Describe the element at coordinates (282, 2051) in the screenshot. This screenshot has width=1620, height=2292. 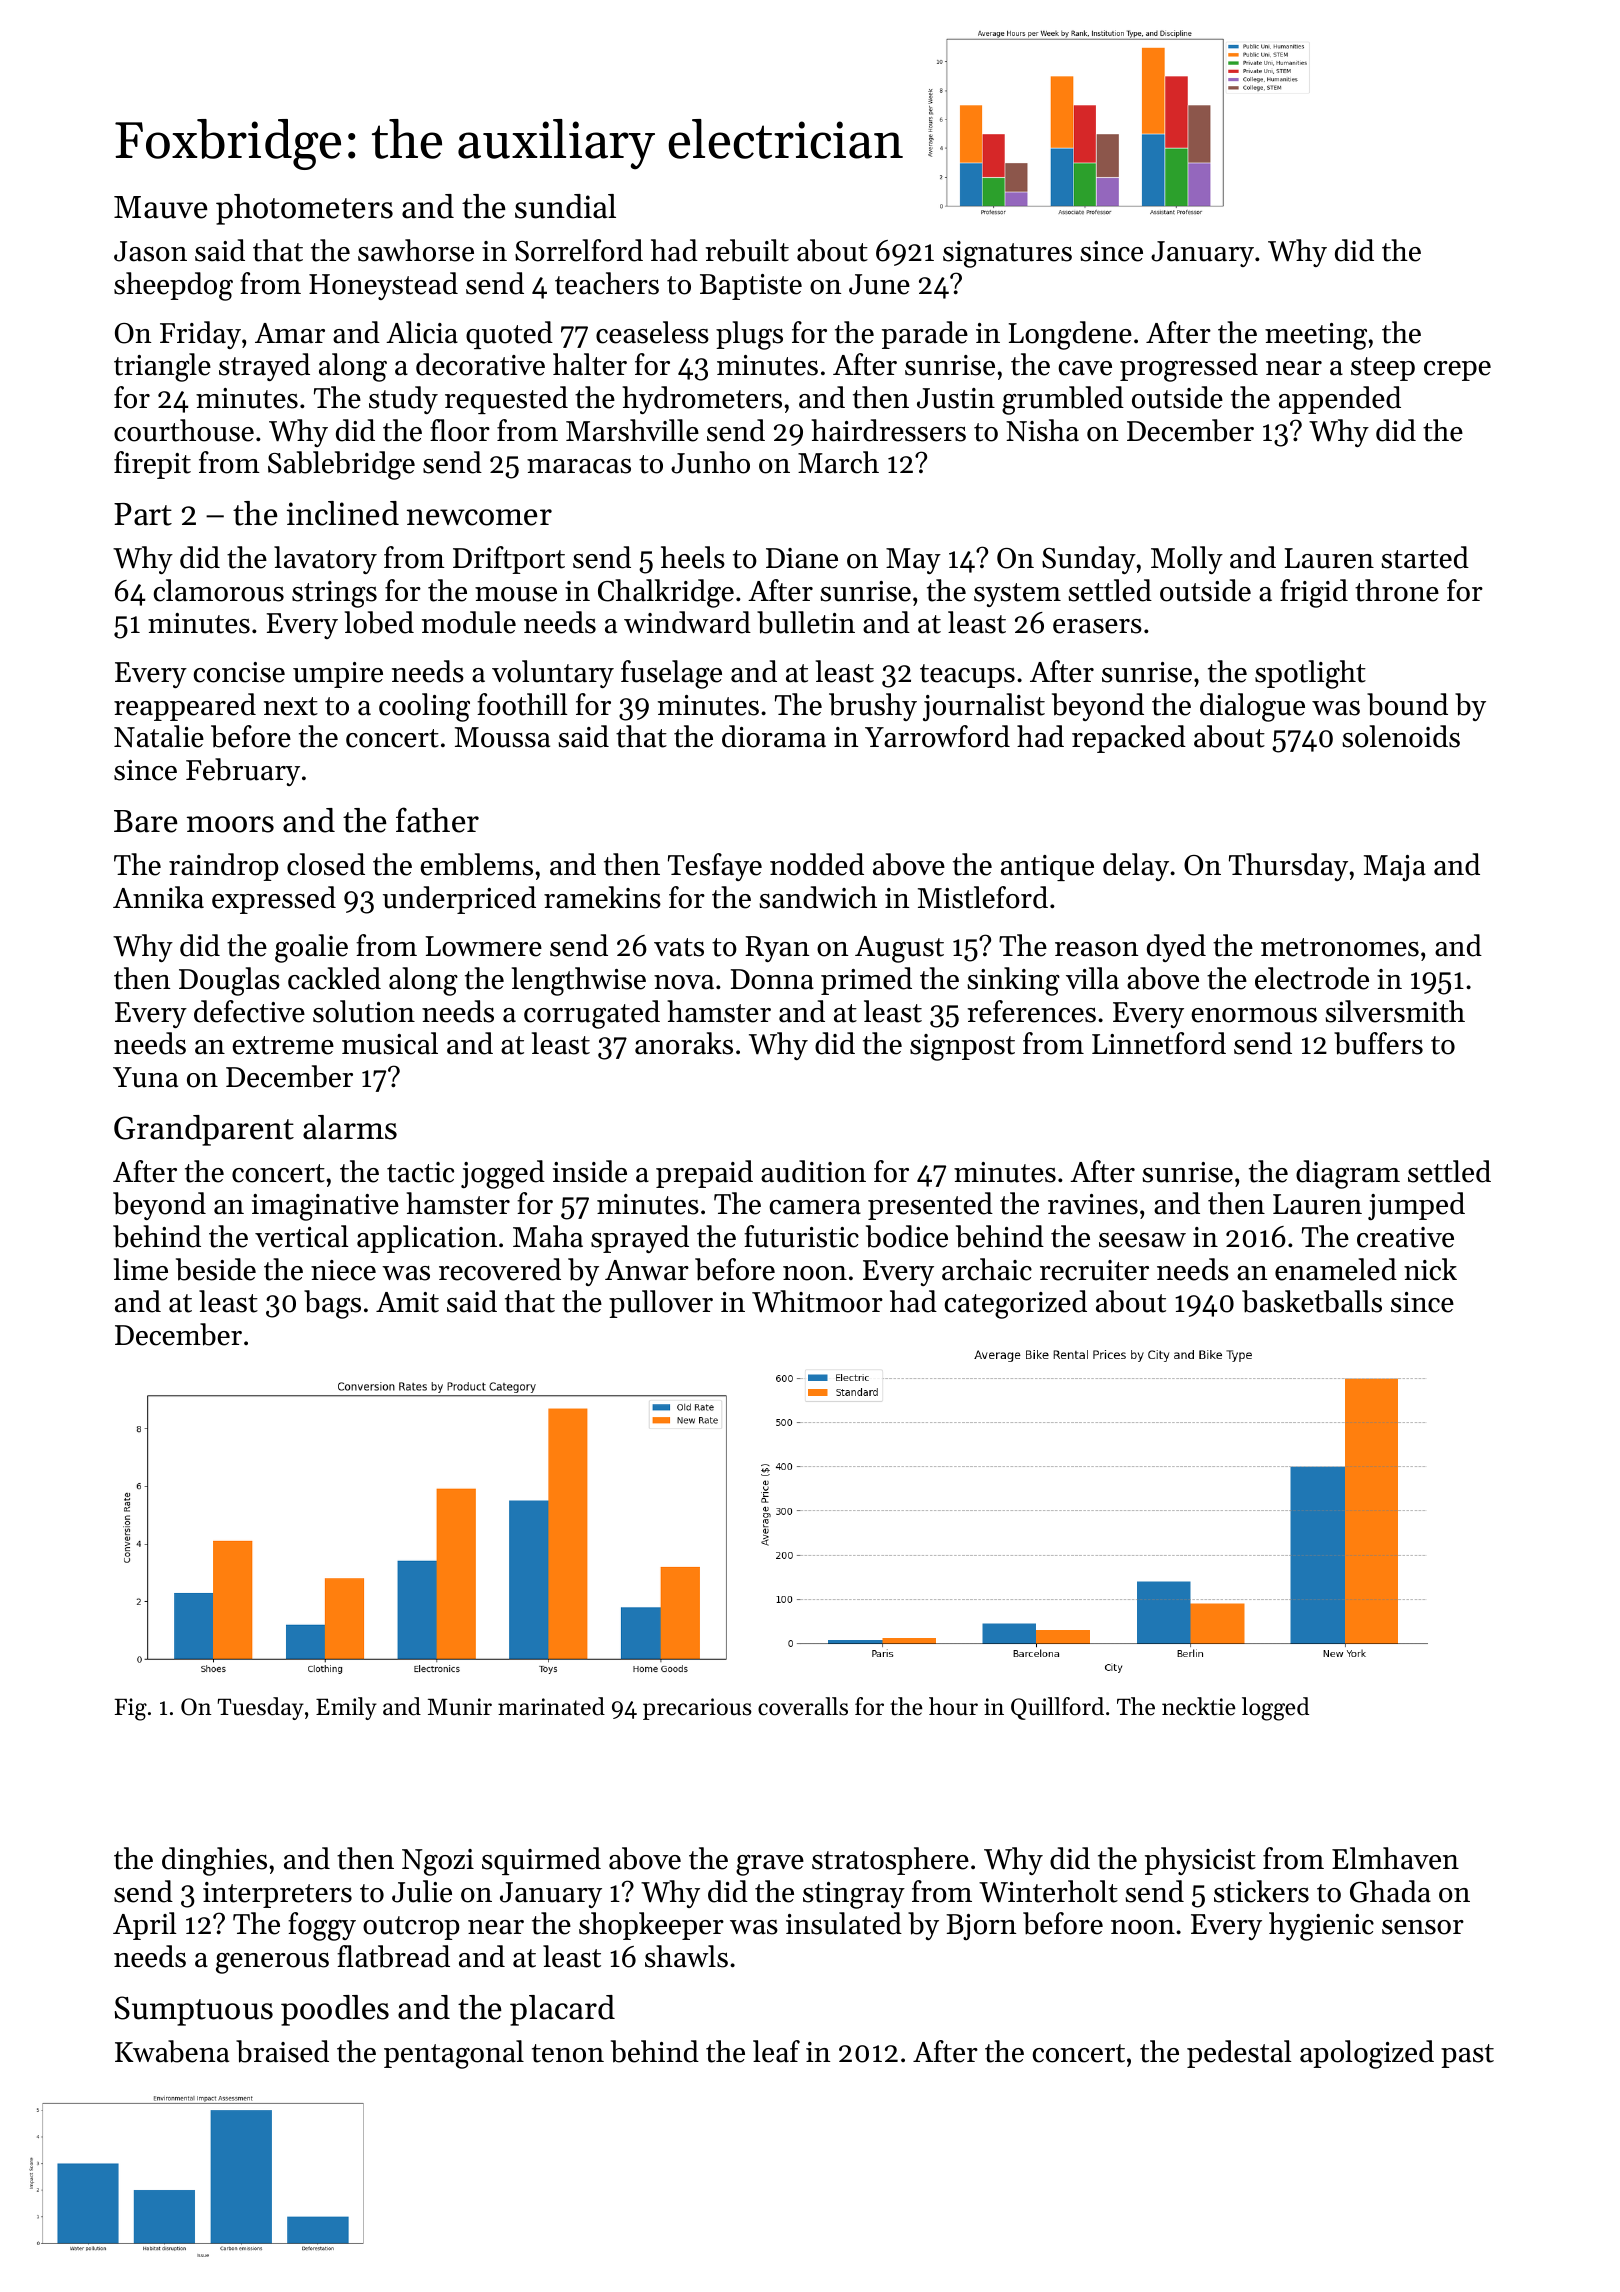
I see `braised` at that location.
